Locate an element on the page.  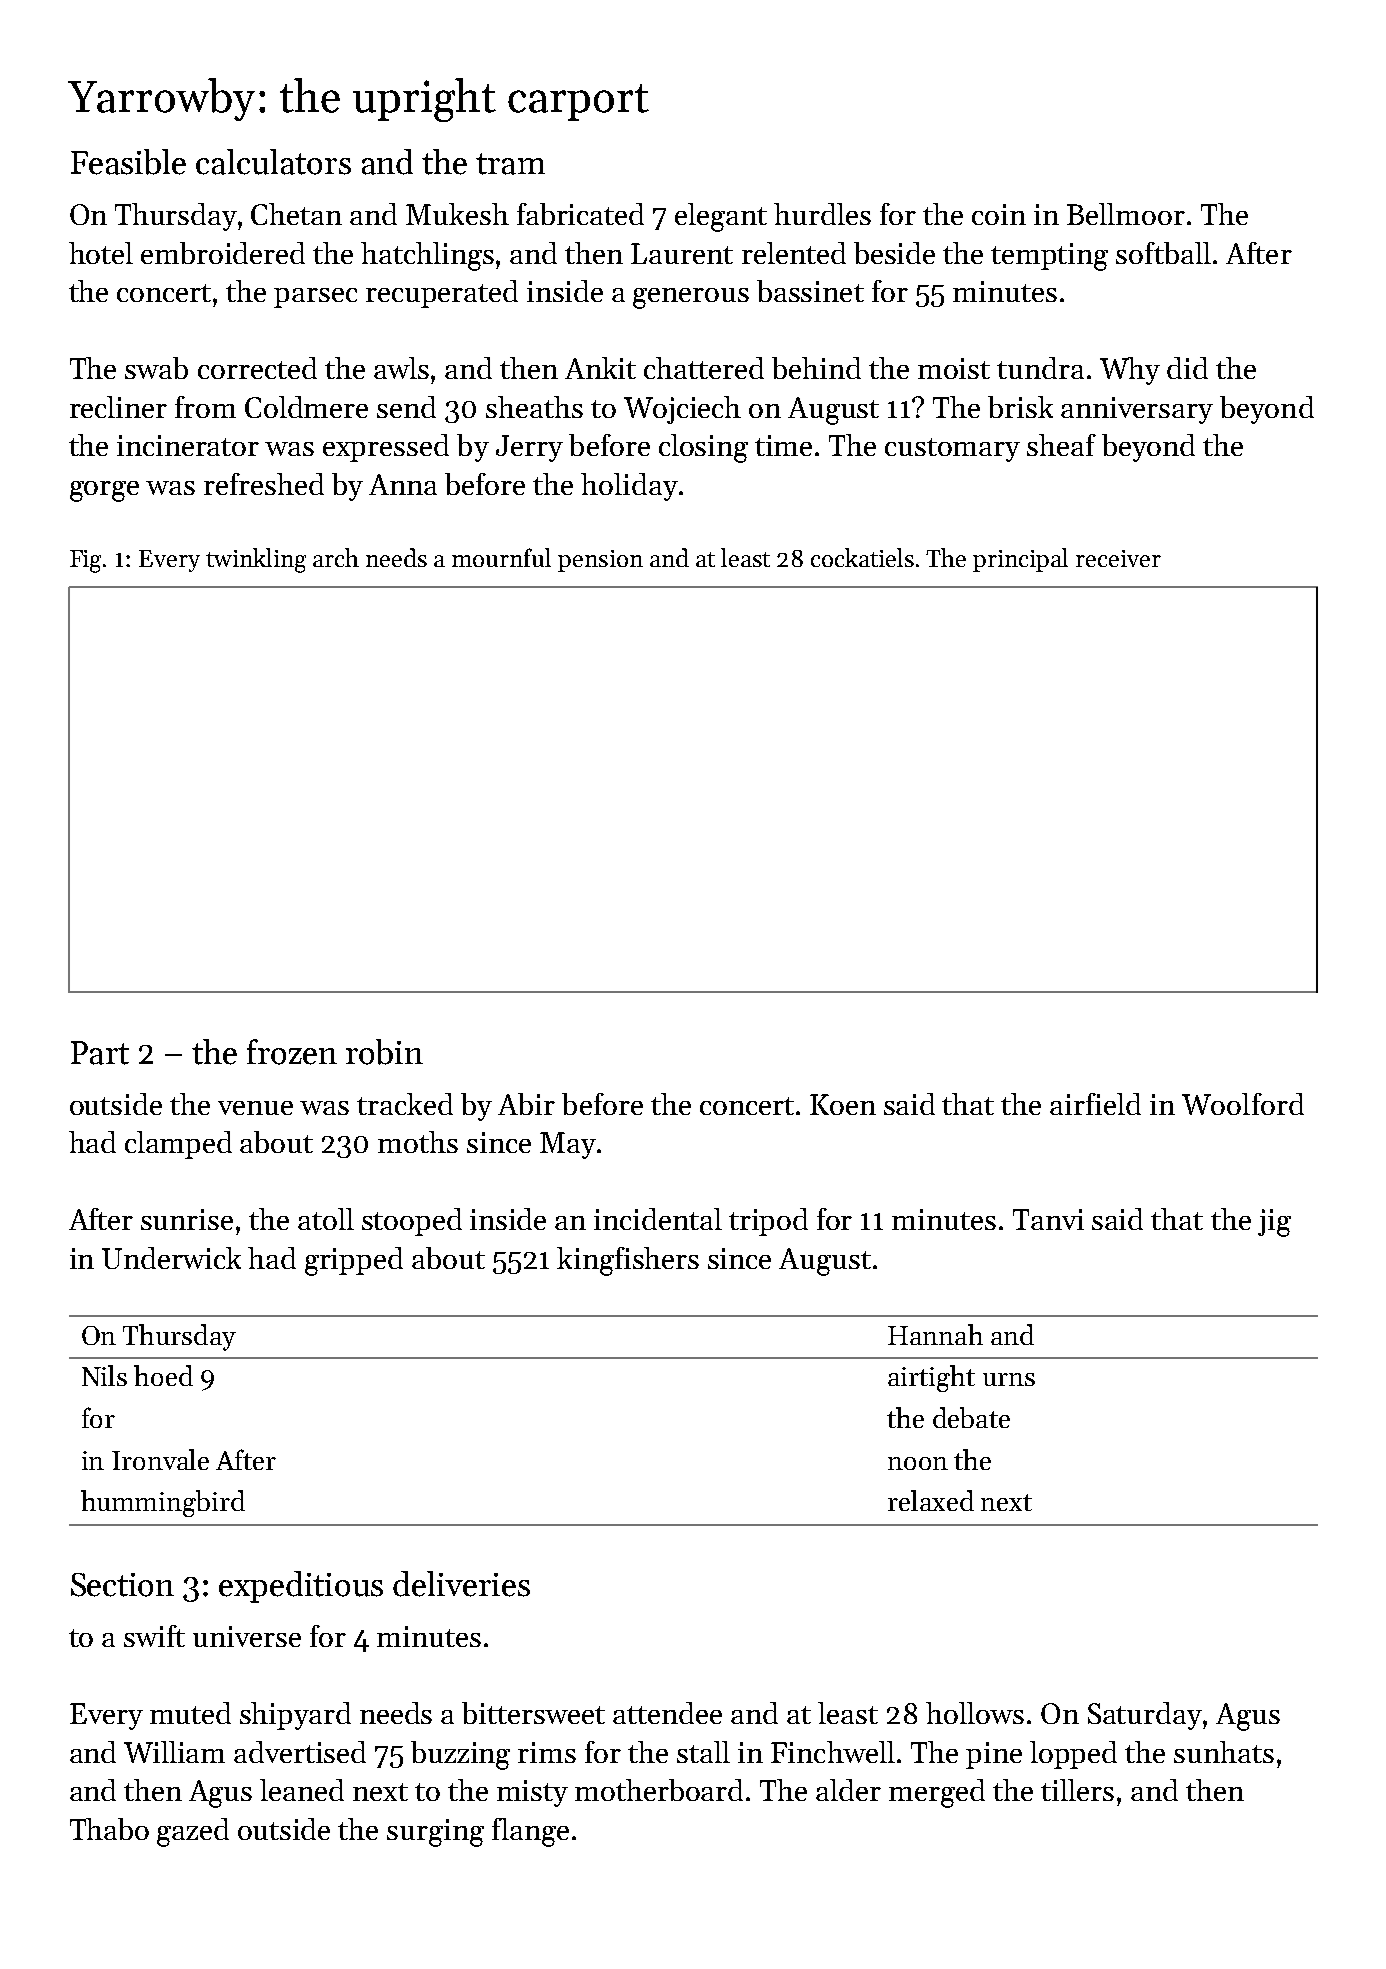
pension is located at coordinates (600, 561).
